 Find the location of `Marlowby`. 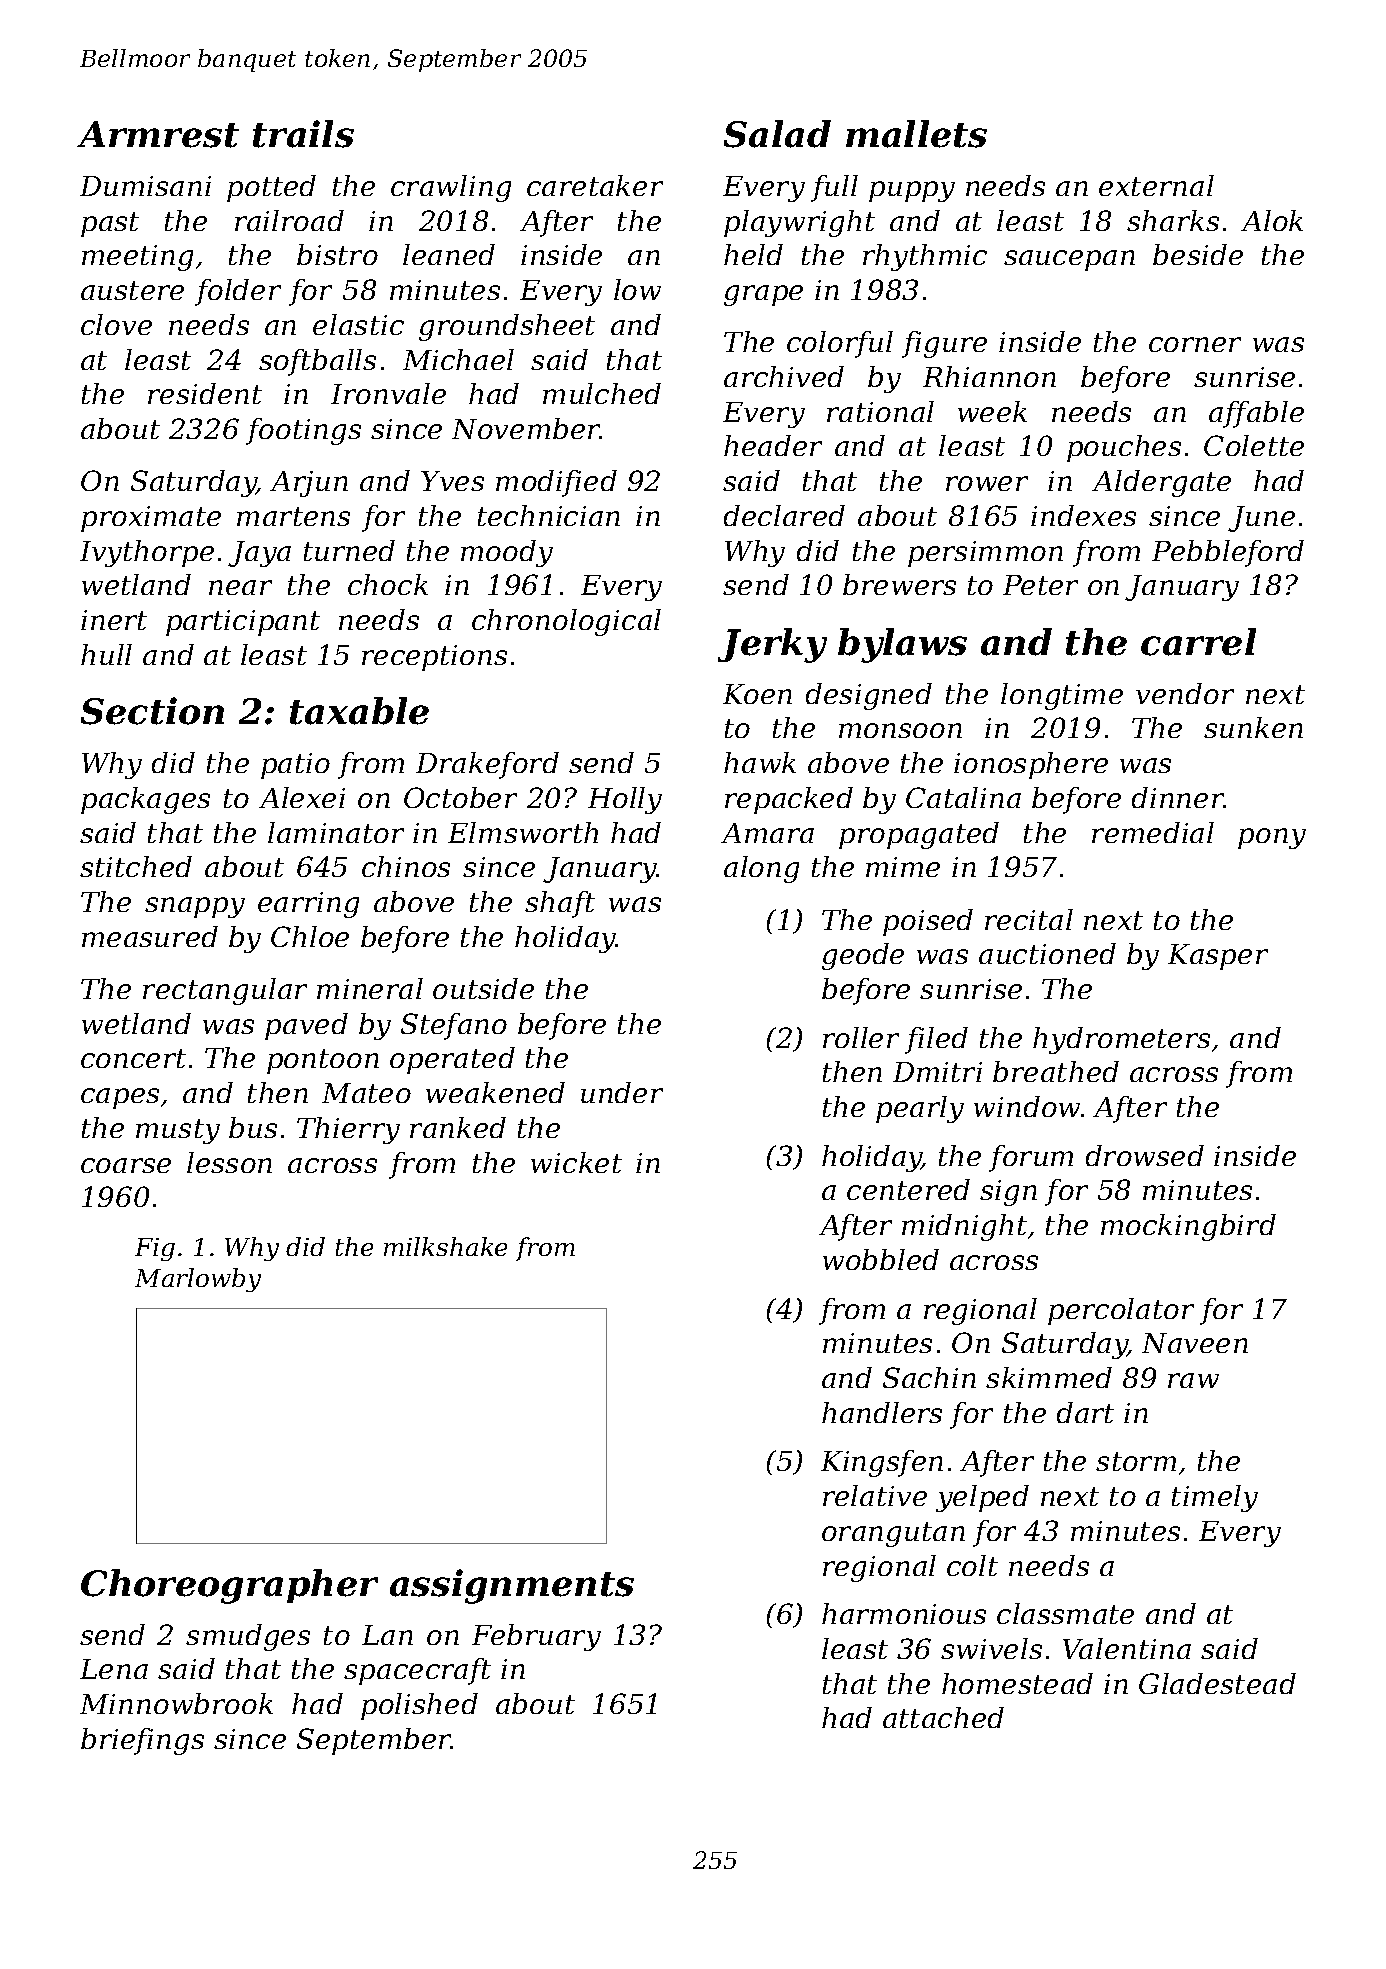

Marlowby is located at coordinates (198, 1280).
